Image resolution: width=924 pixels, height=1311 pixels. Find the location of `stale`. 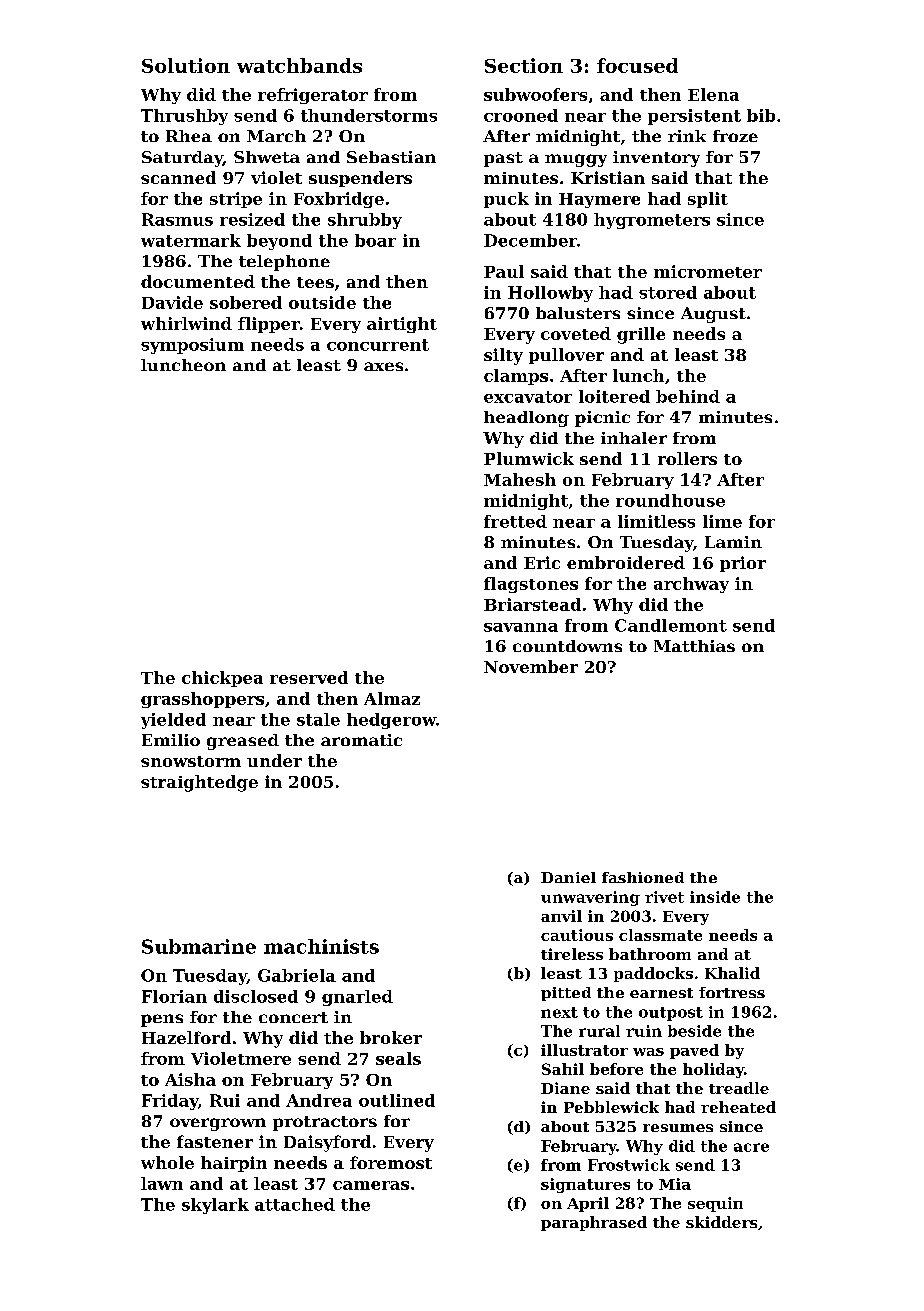

stale is located at coordinates (318, 719).
